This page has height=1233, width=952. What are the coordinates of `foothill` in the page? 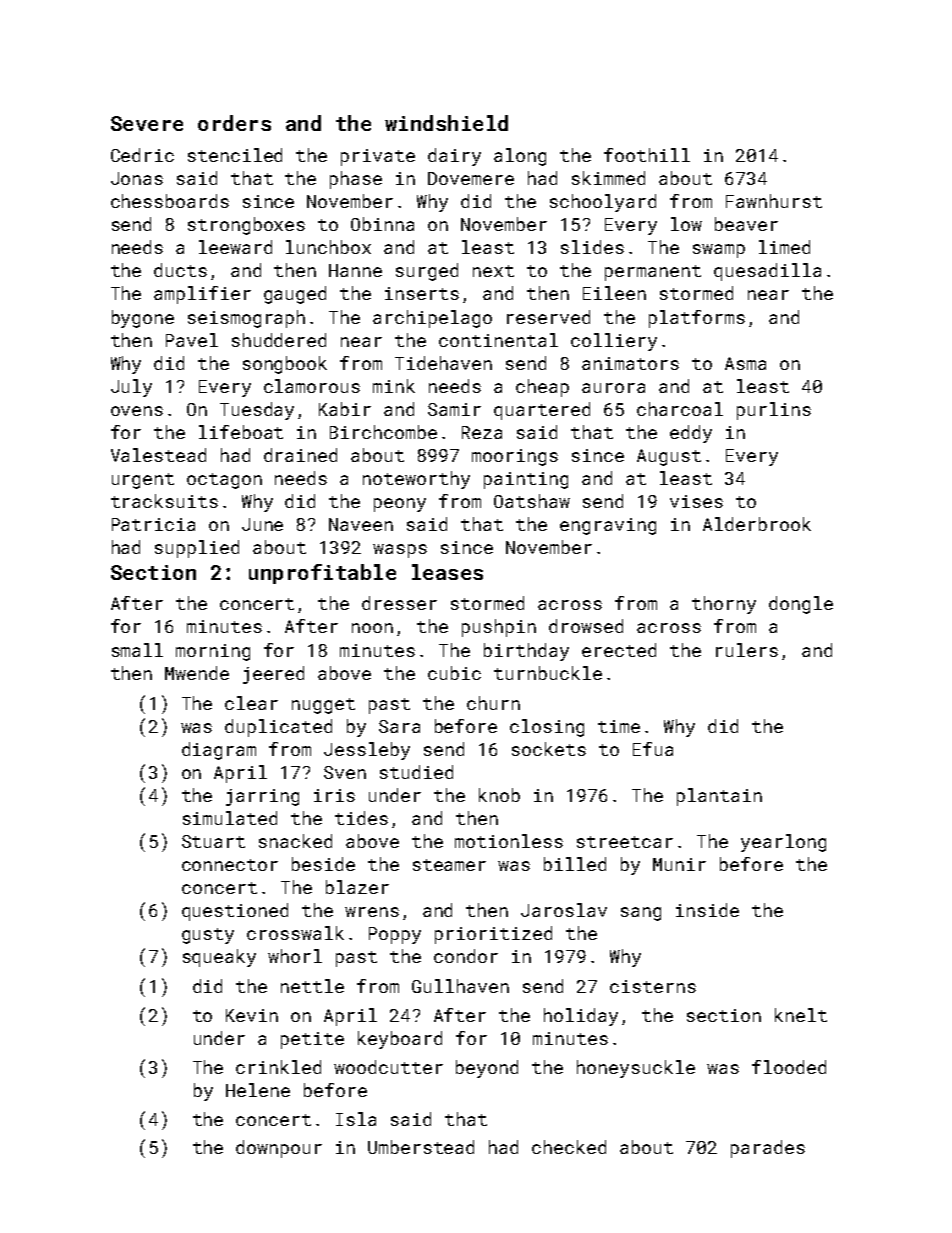 It's located at (647, 155).
